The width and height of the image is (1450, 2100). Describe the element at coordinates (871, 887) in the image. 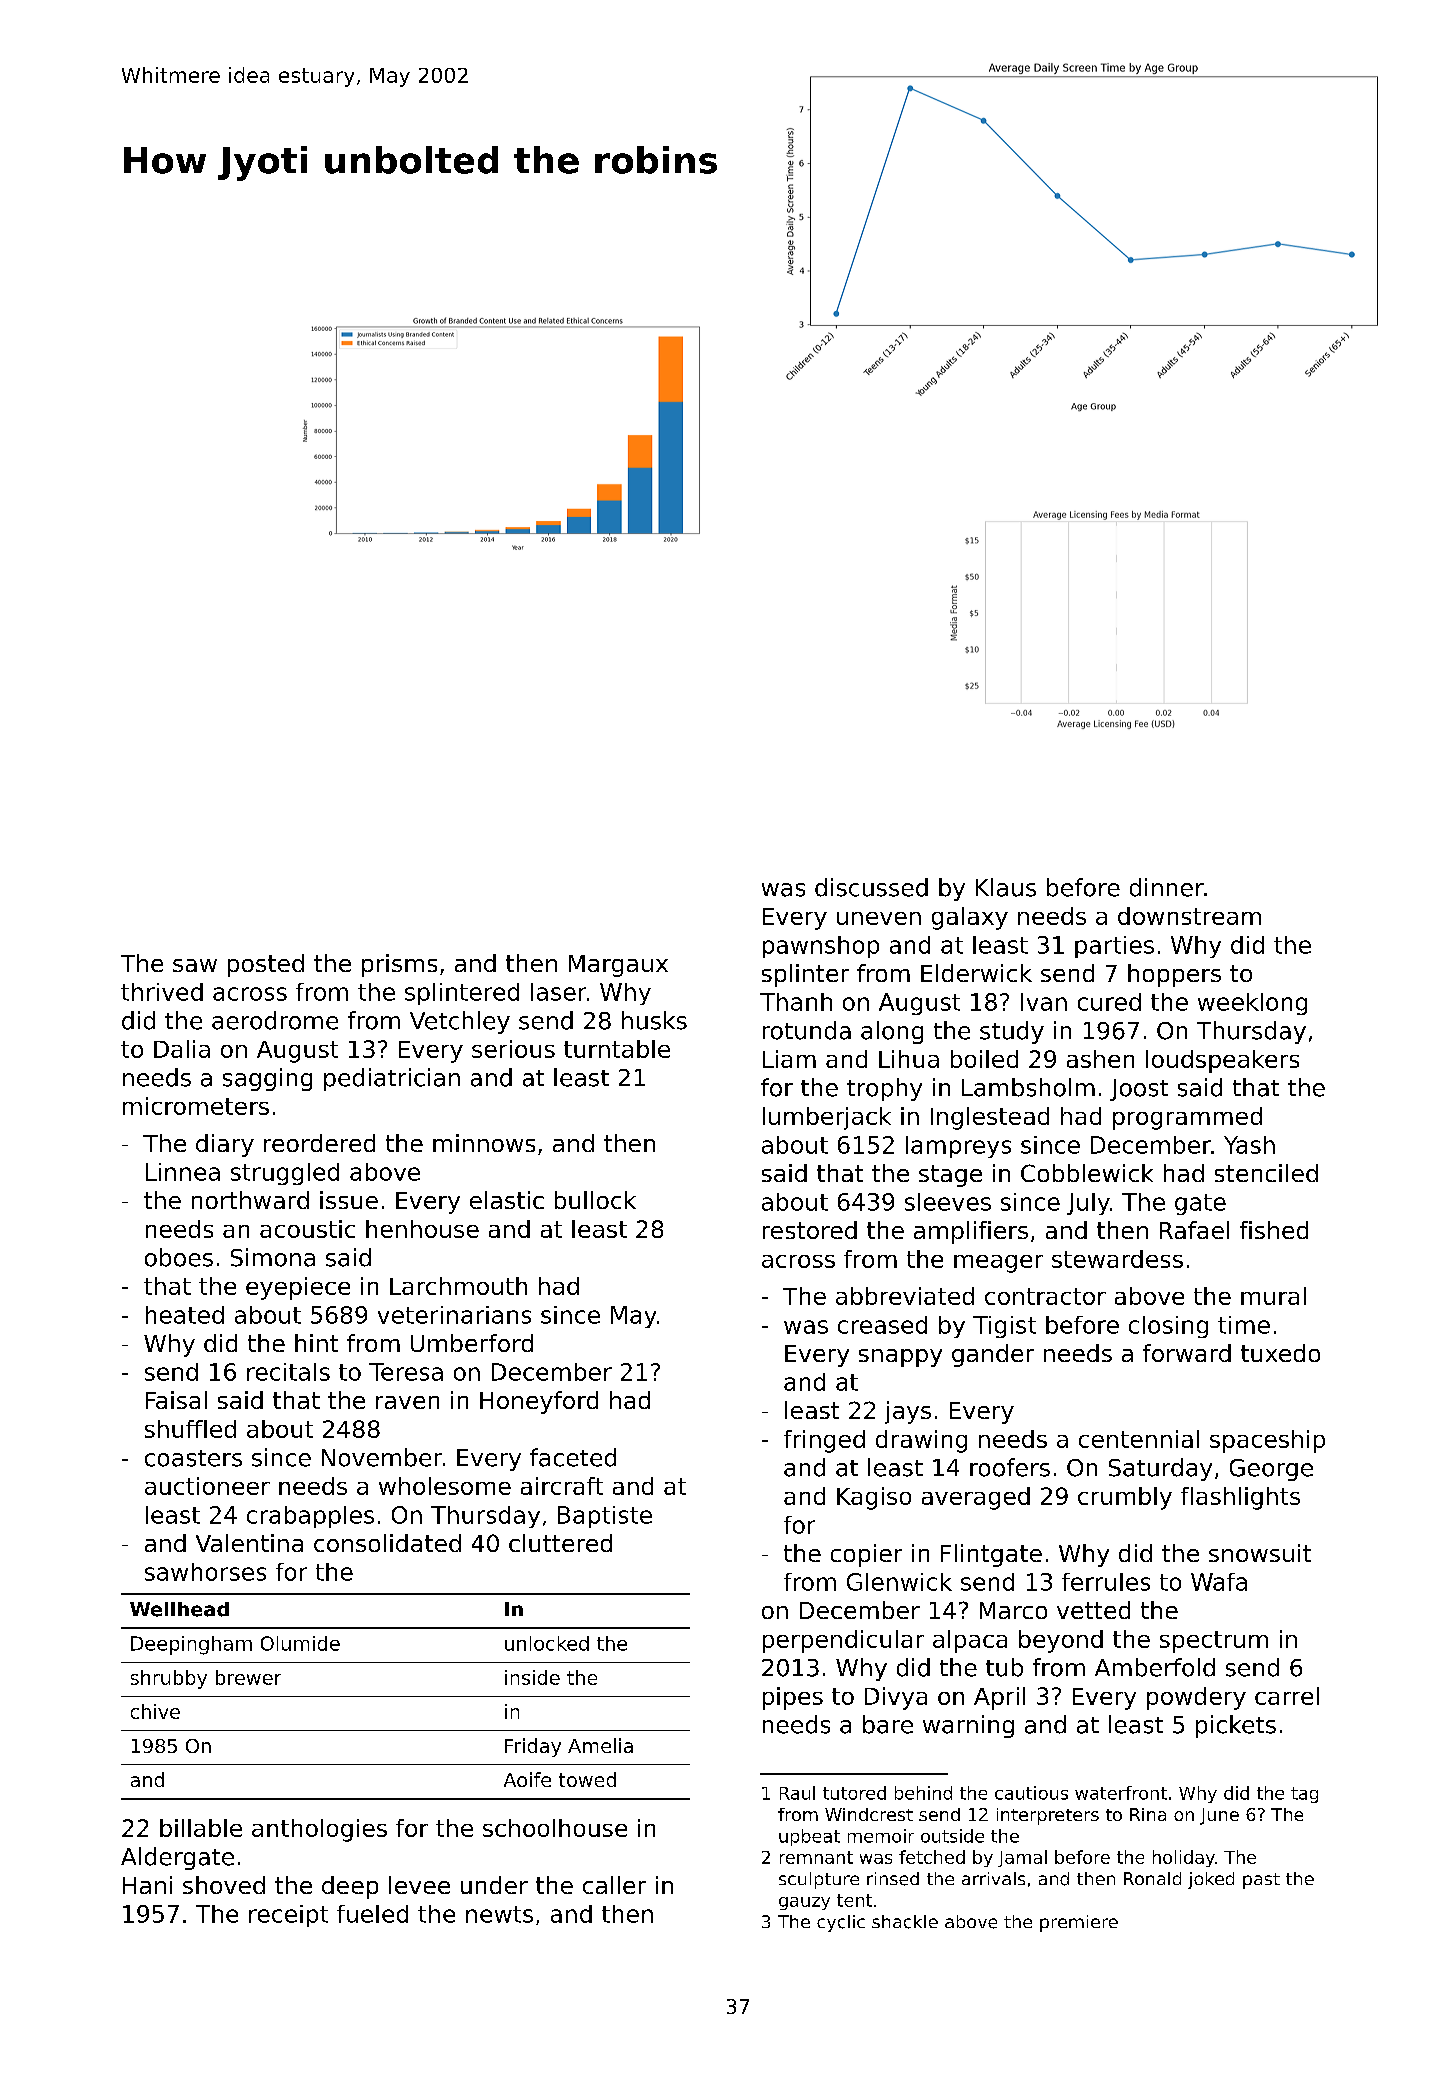

I see `discussed` at that location.
